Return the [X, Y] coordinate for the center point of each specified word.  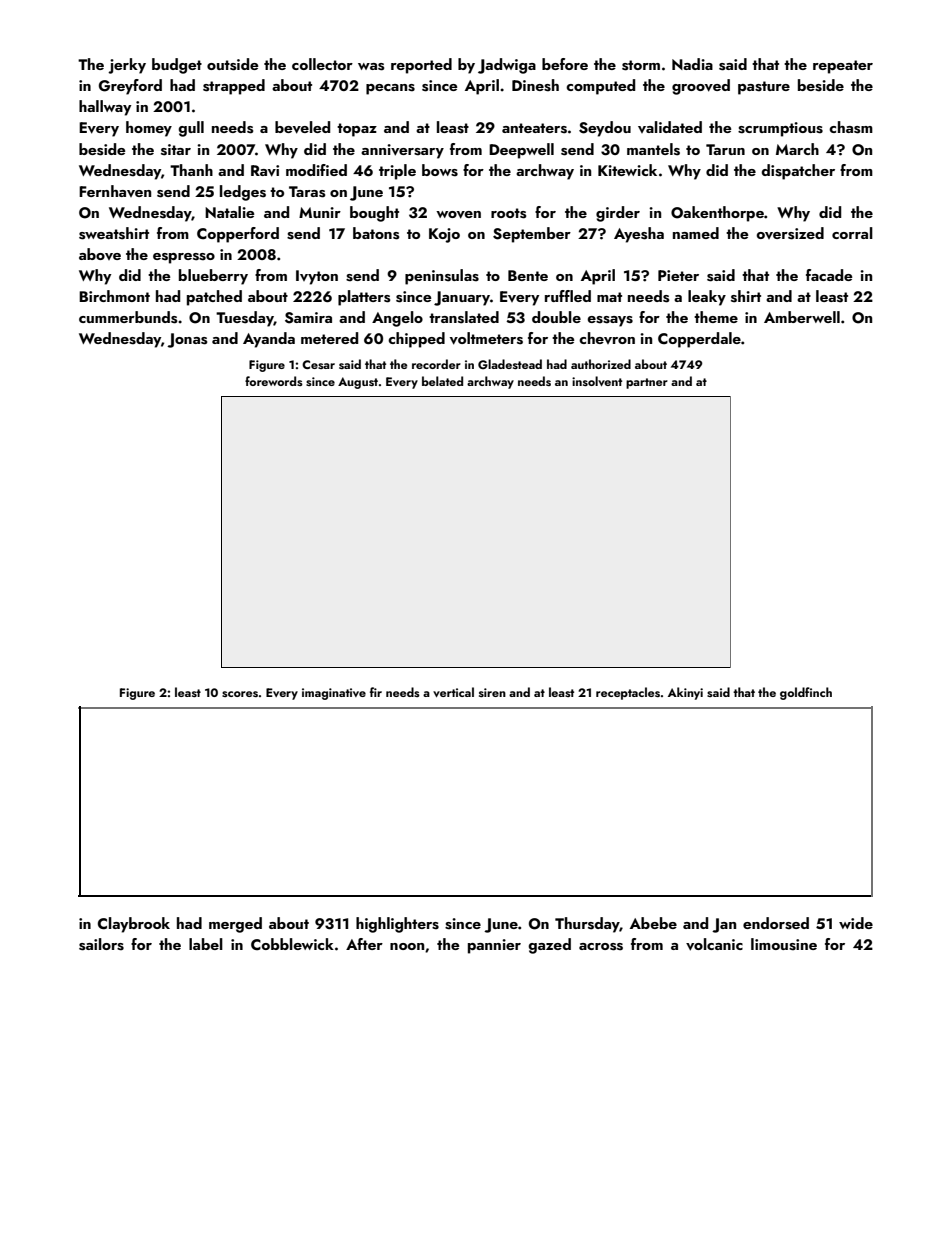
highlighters [397, 925]
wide [856, 923]
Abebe [653, 923]
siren [492, 692]
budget [177, 66]
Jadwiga [507, 66]
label [206, 944]
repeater [843, 67]
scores [240, 694]
